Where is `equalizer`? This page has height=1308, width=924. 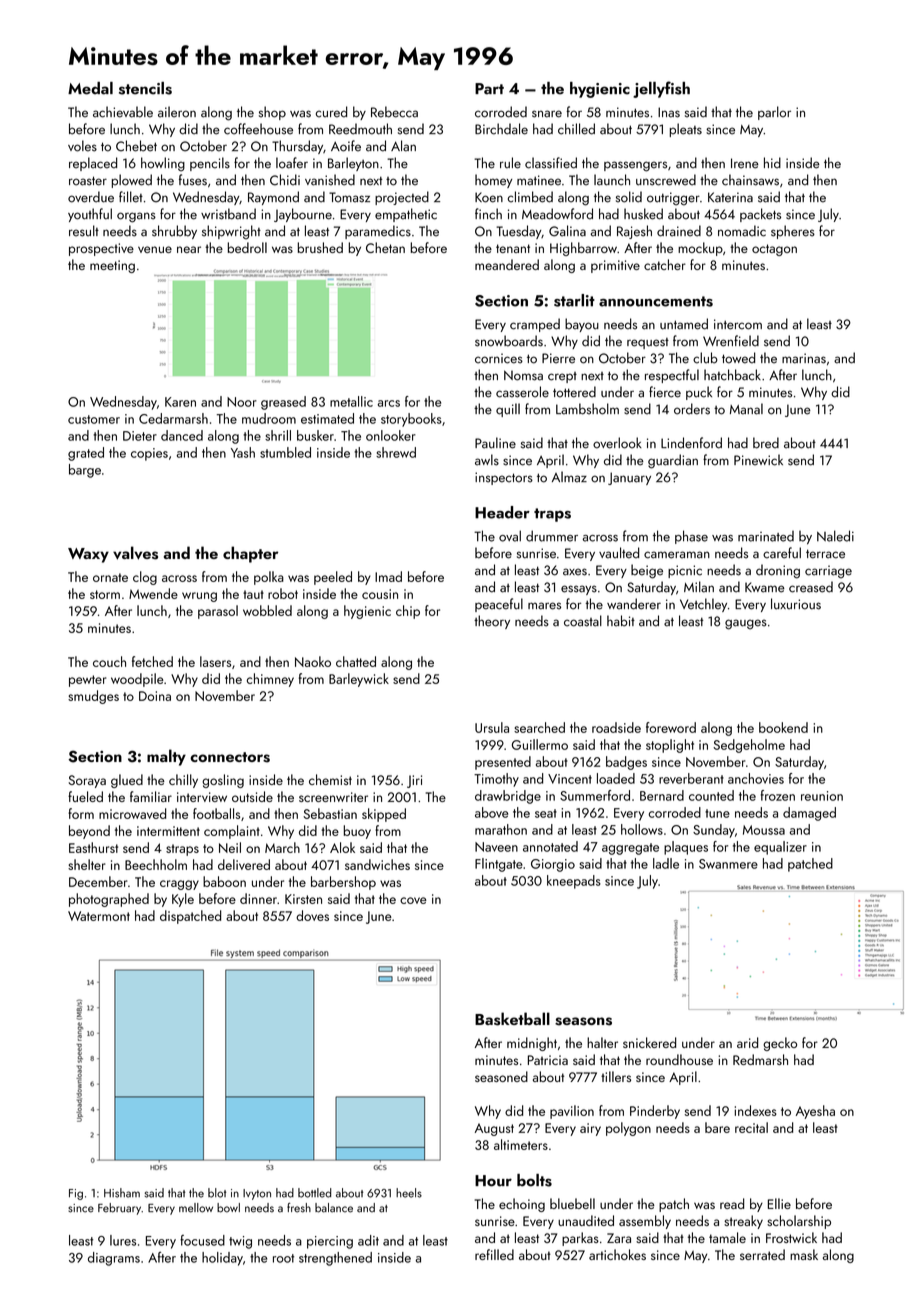 equalizer is located at coordinates (780, 848).
